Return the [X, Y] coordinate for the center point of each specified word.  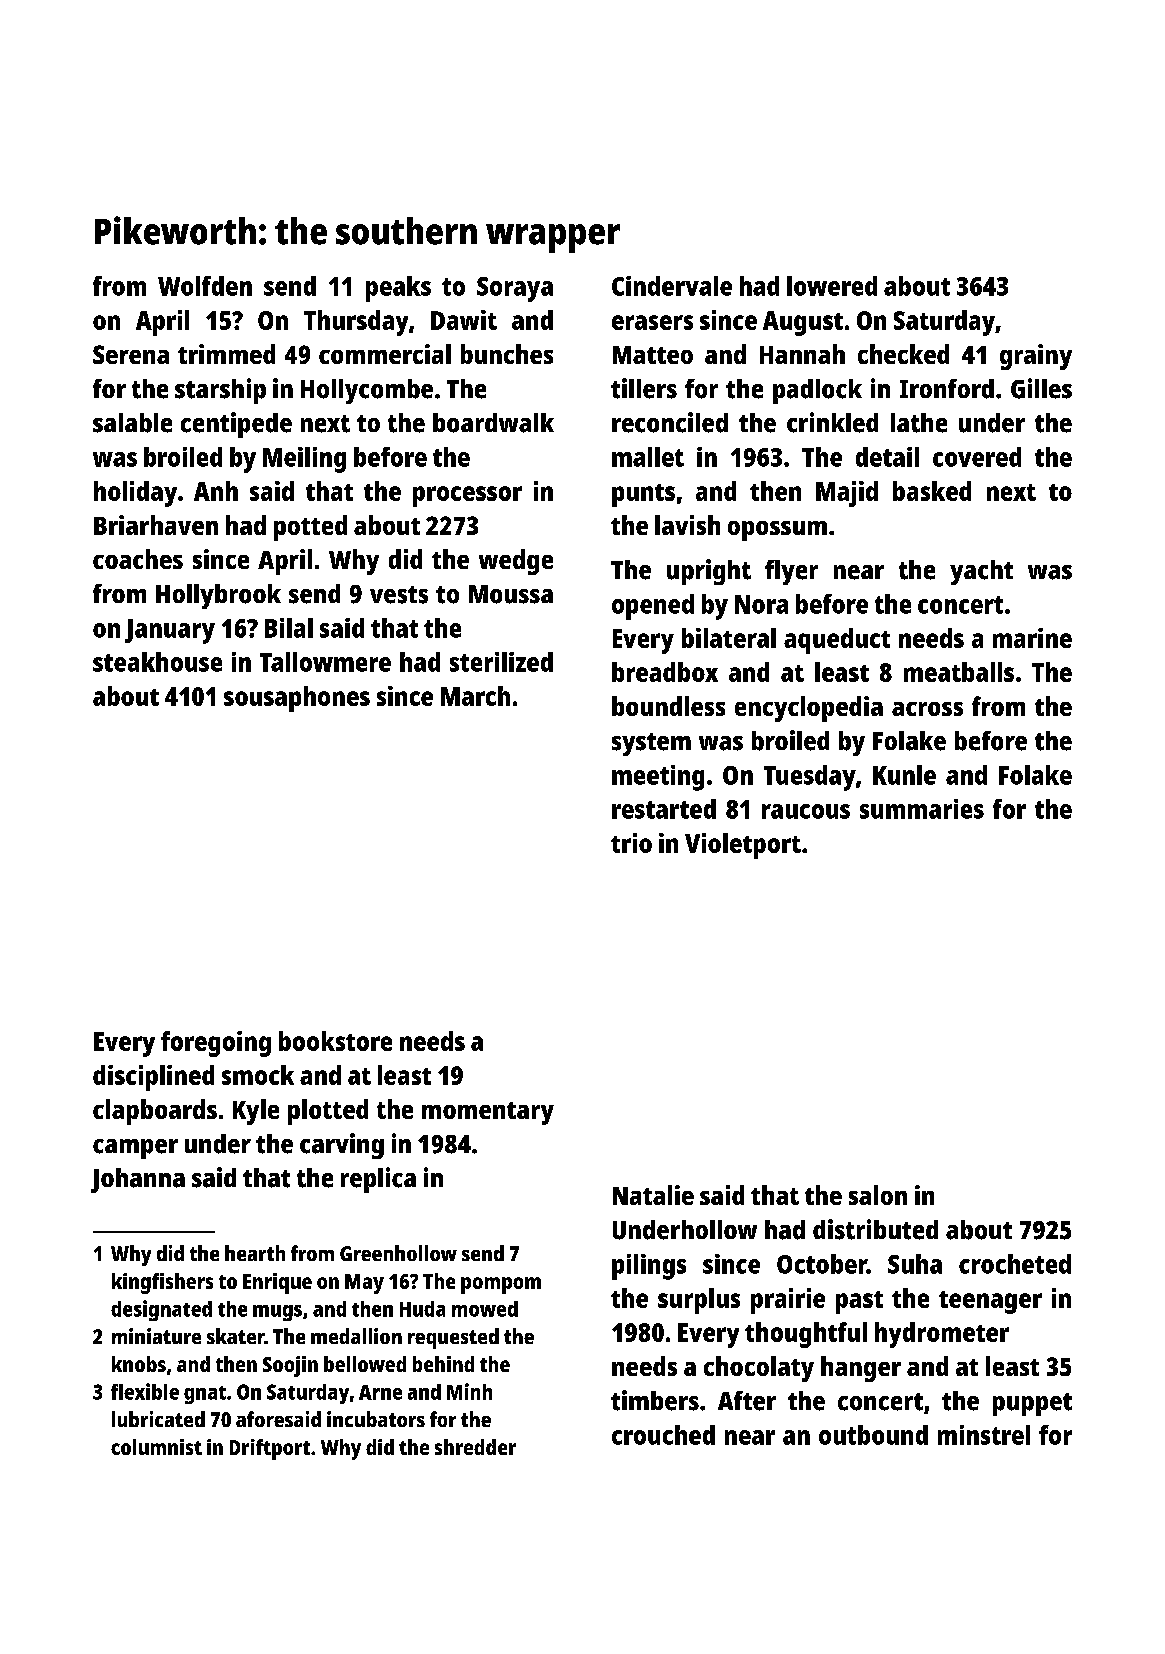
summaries [922, 809]
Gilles [1041, 388]
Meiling [304, 460]
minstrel [984, 1435]
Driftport [270, 1449]
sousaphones [297, 699]
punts [643, 495]
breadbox [665, 672]
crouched [663, 1435]
